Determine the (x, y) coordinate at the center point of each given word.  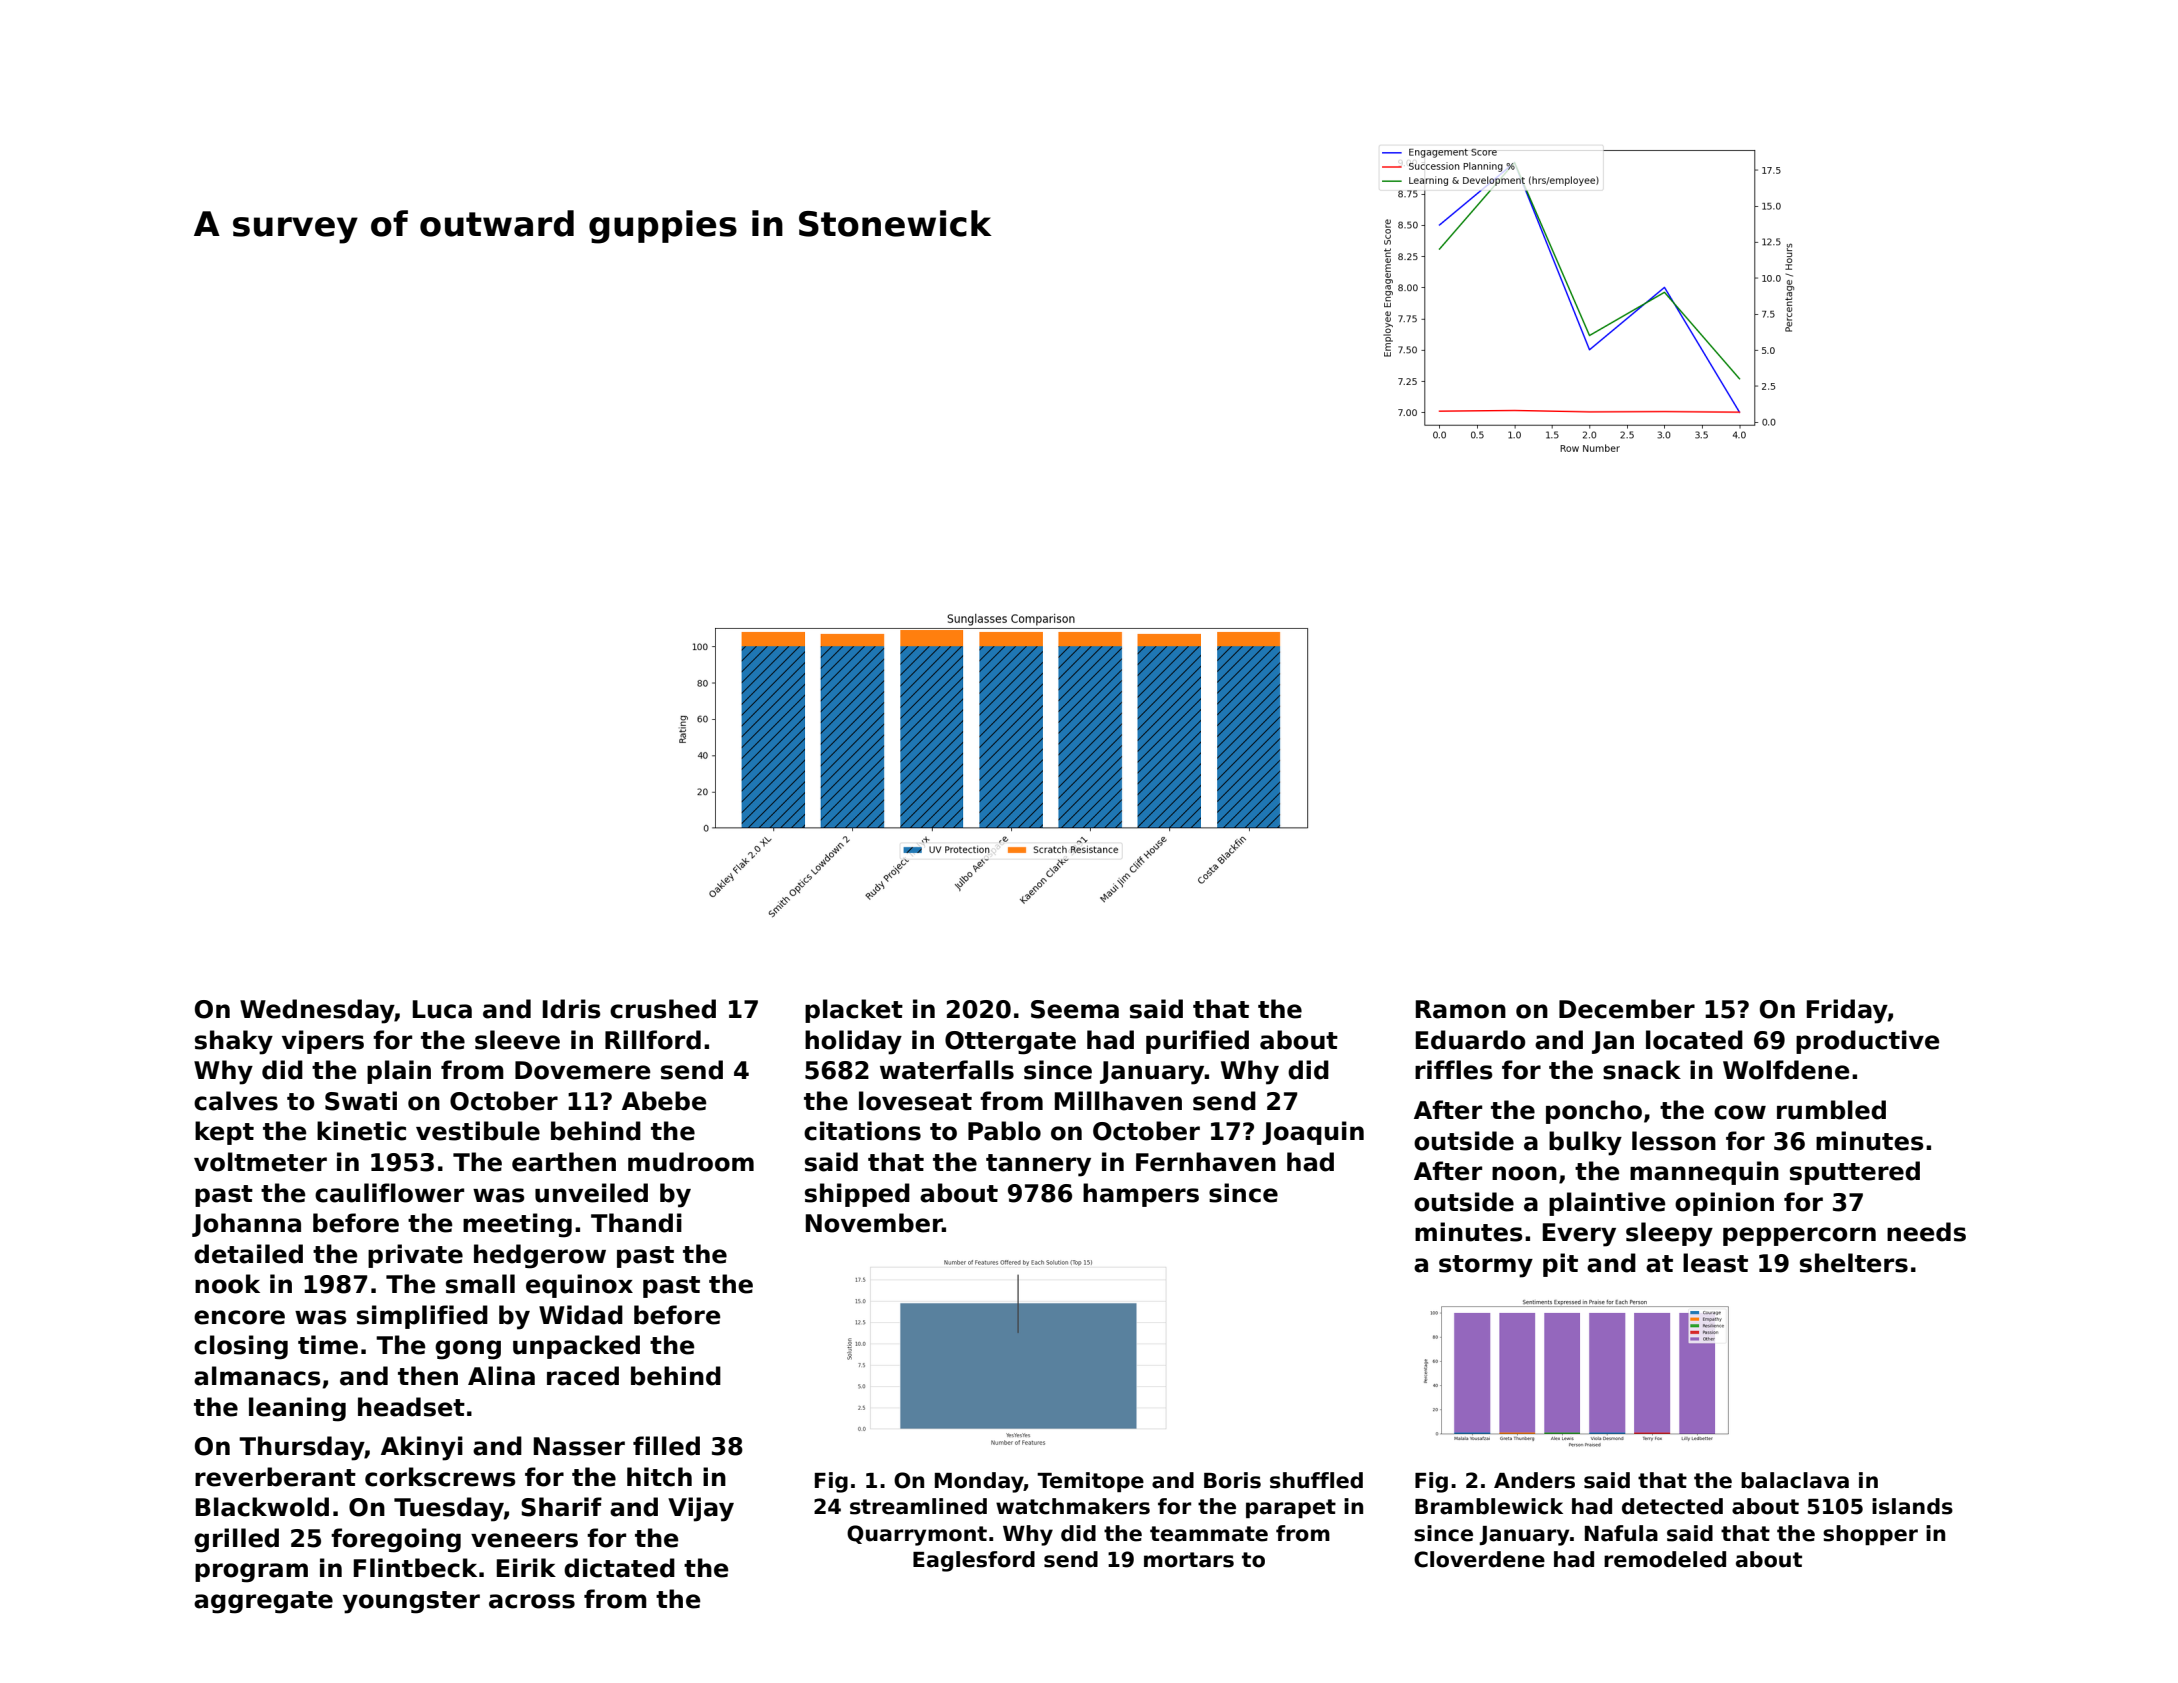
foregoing (396, 1540)
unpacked (576, 1347)
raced (583, 1376)
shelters (1854, 1263)
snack (1642, 1070)
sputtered (1855, 1173)
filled (666, 1446)
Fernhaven (1206, 1162)
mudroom (691, 1162)
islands (1912, 1506)
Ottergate (1010, 1043)
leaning (297, 1409)
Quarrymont (917, 1535)
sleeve (517, 1040)
